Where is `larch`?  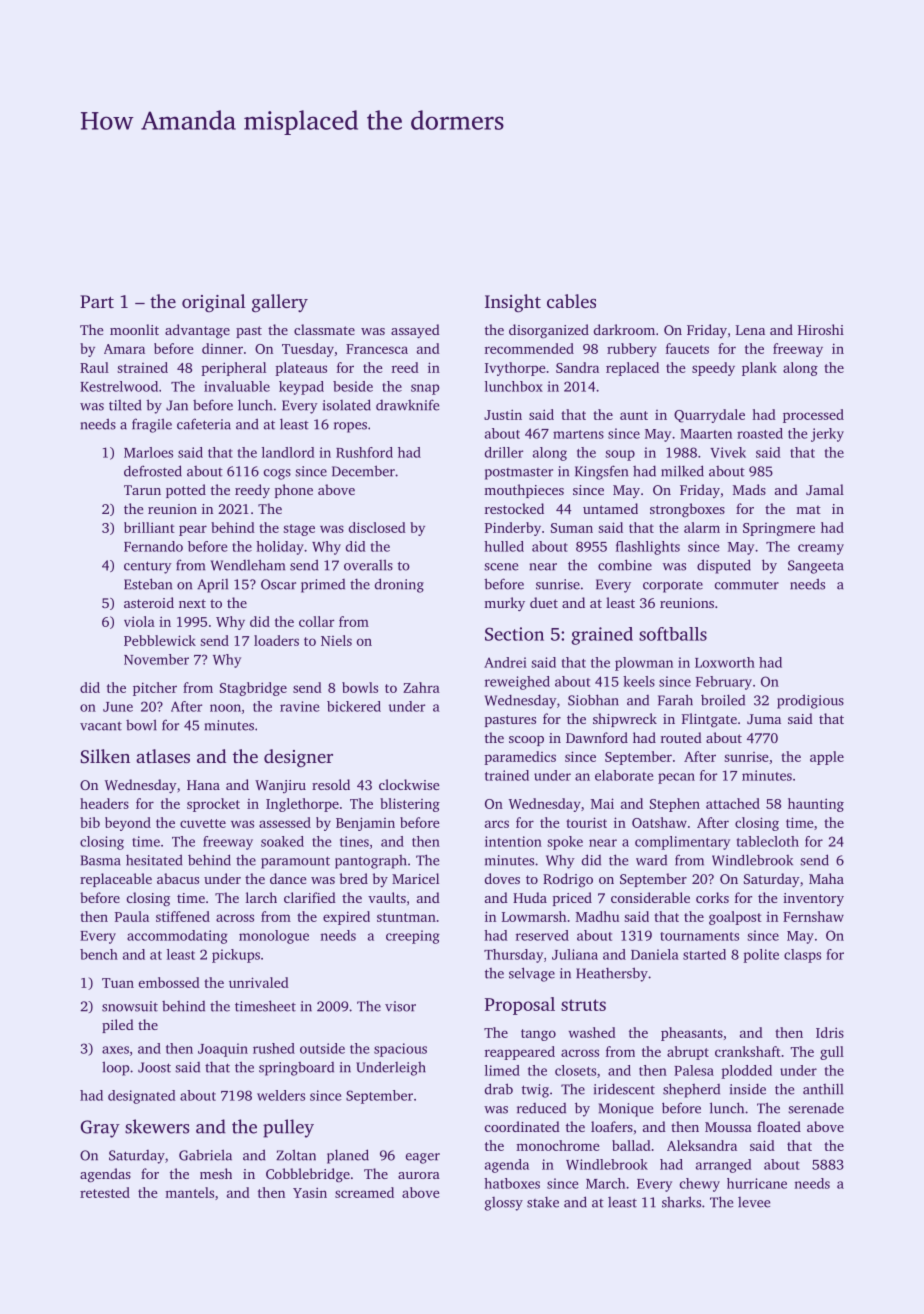
larch is located at coordinates (261, 897).
